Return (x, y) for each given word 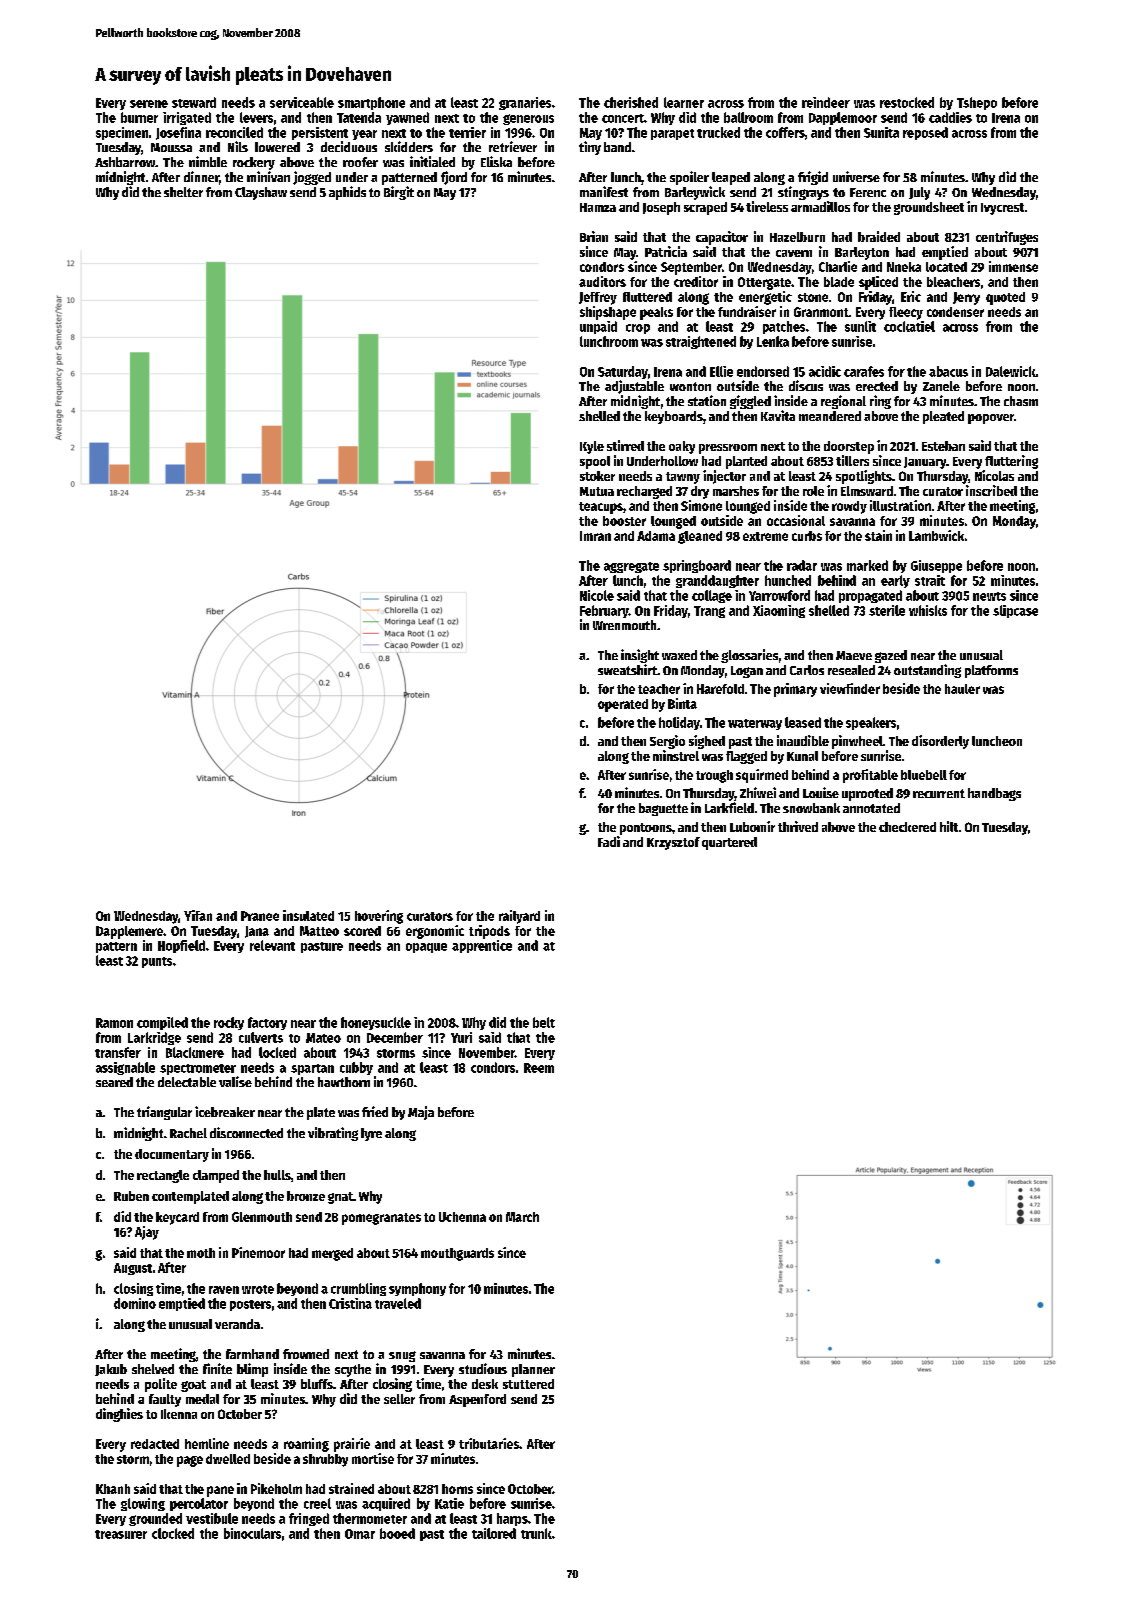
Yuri (461, 1037)
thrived (798, 826)
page (190, 1461)
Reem (539, 1068)
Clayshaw (261, 193)
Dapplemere (129, 932)
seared (114, 1082)
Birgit (399, 193)
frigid (813, 178)
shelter (183, 192)
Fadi (609, 841)
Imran (595, 536)
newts (989, 596)
